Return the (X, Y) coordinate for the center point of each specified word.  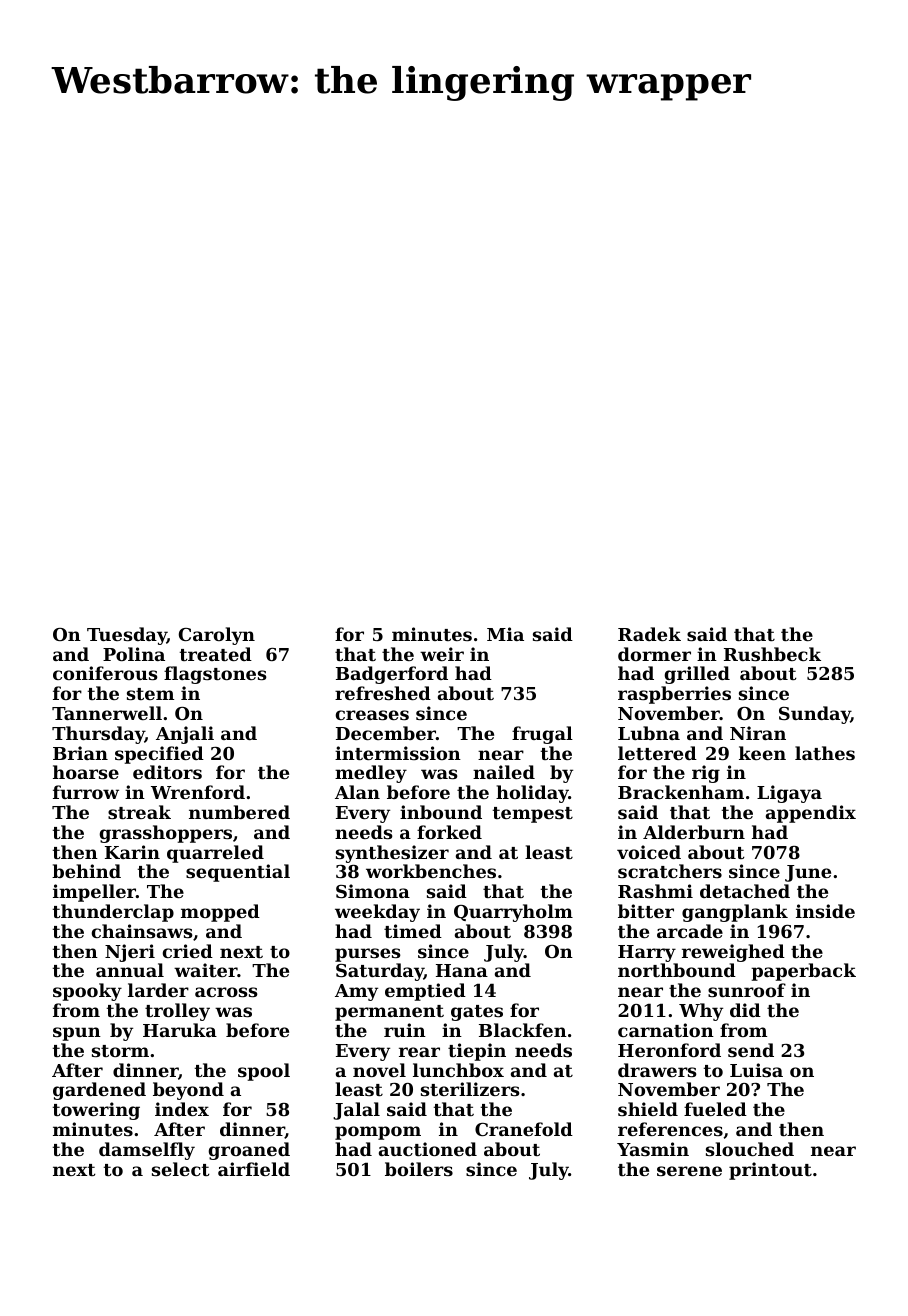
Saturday (380, 972)
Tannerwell (107, 713)
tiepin (477, 1052)
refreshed (383, 693)
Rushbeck (772, 654)
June (808, 873)
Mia (505, 634)
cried (188, 951)
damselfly (147, 1151)
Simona (373, 891)
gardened (99, 1091)
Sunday (815, 715)
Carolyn (217, 636)
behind (86, 871)
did (745, 1010)
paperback (803, 972)
